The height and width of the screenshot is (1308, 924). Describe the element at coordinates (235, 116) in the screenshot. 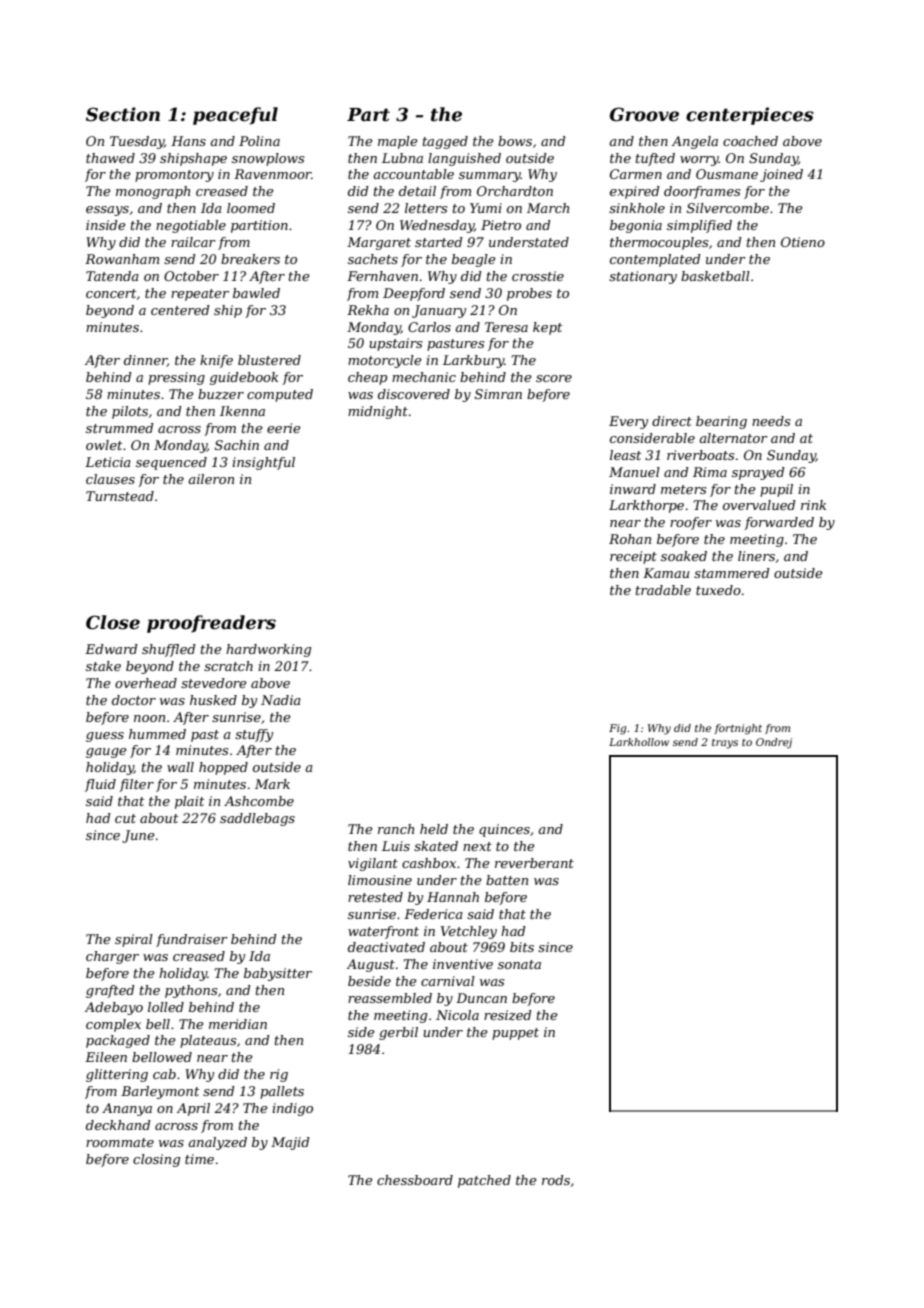

I see `peaceful` at that location.
